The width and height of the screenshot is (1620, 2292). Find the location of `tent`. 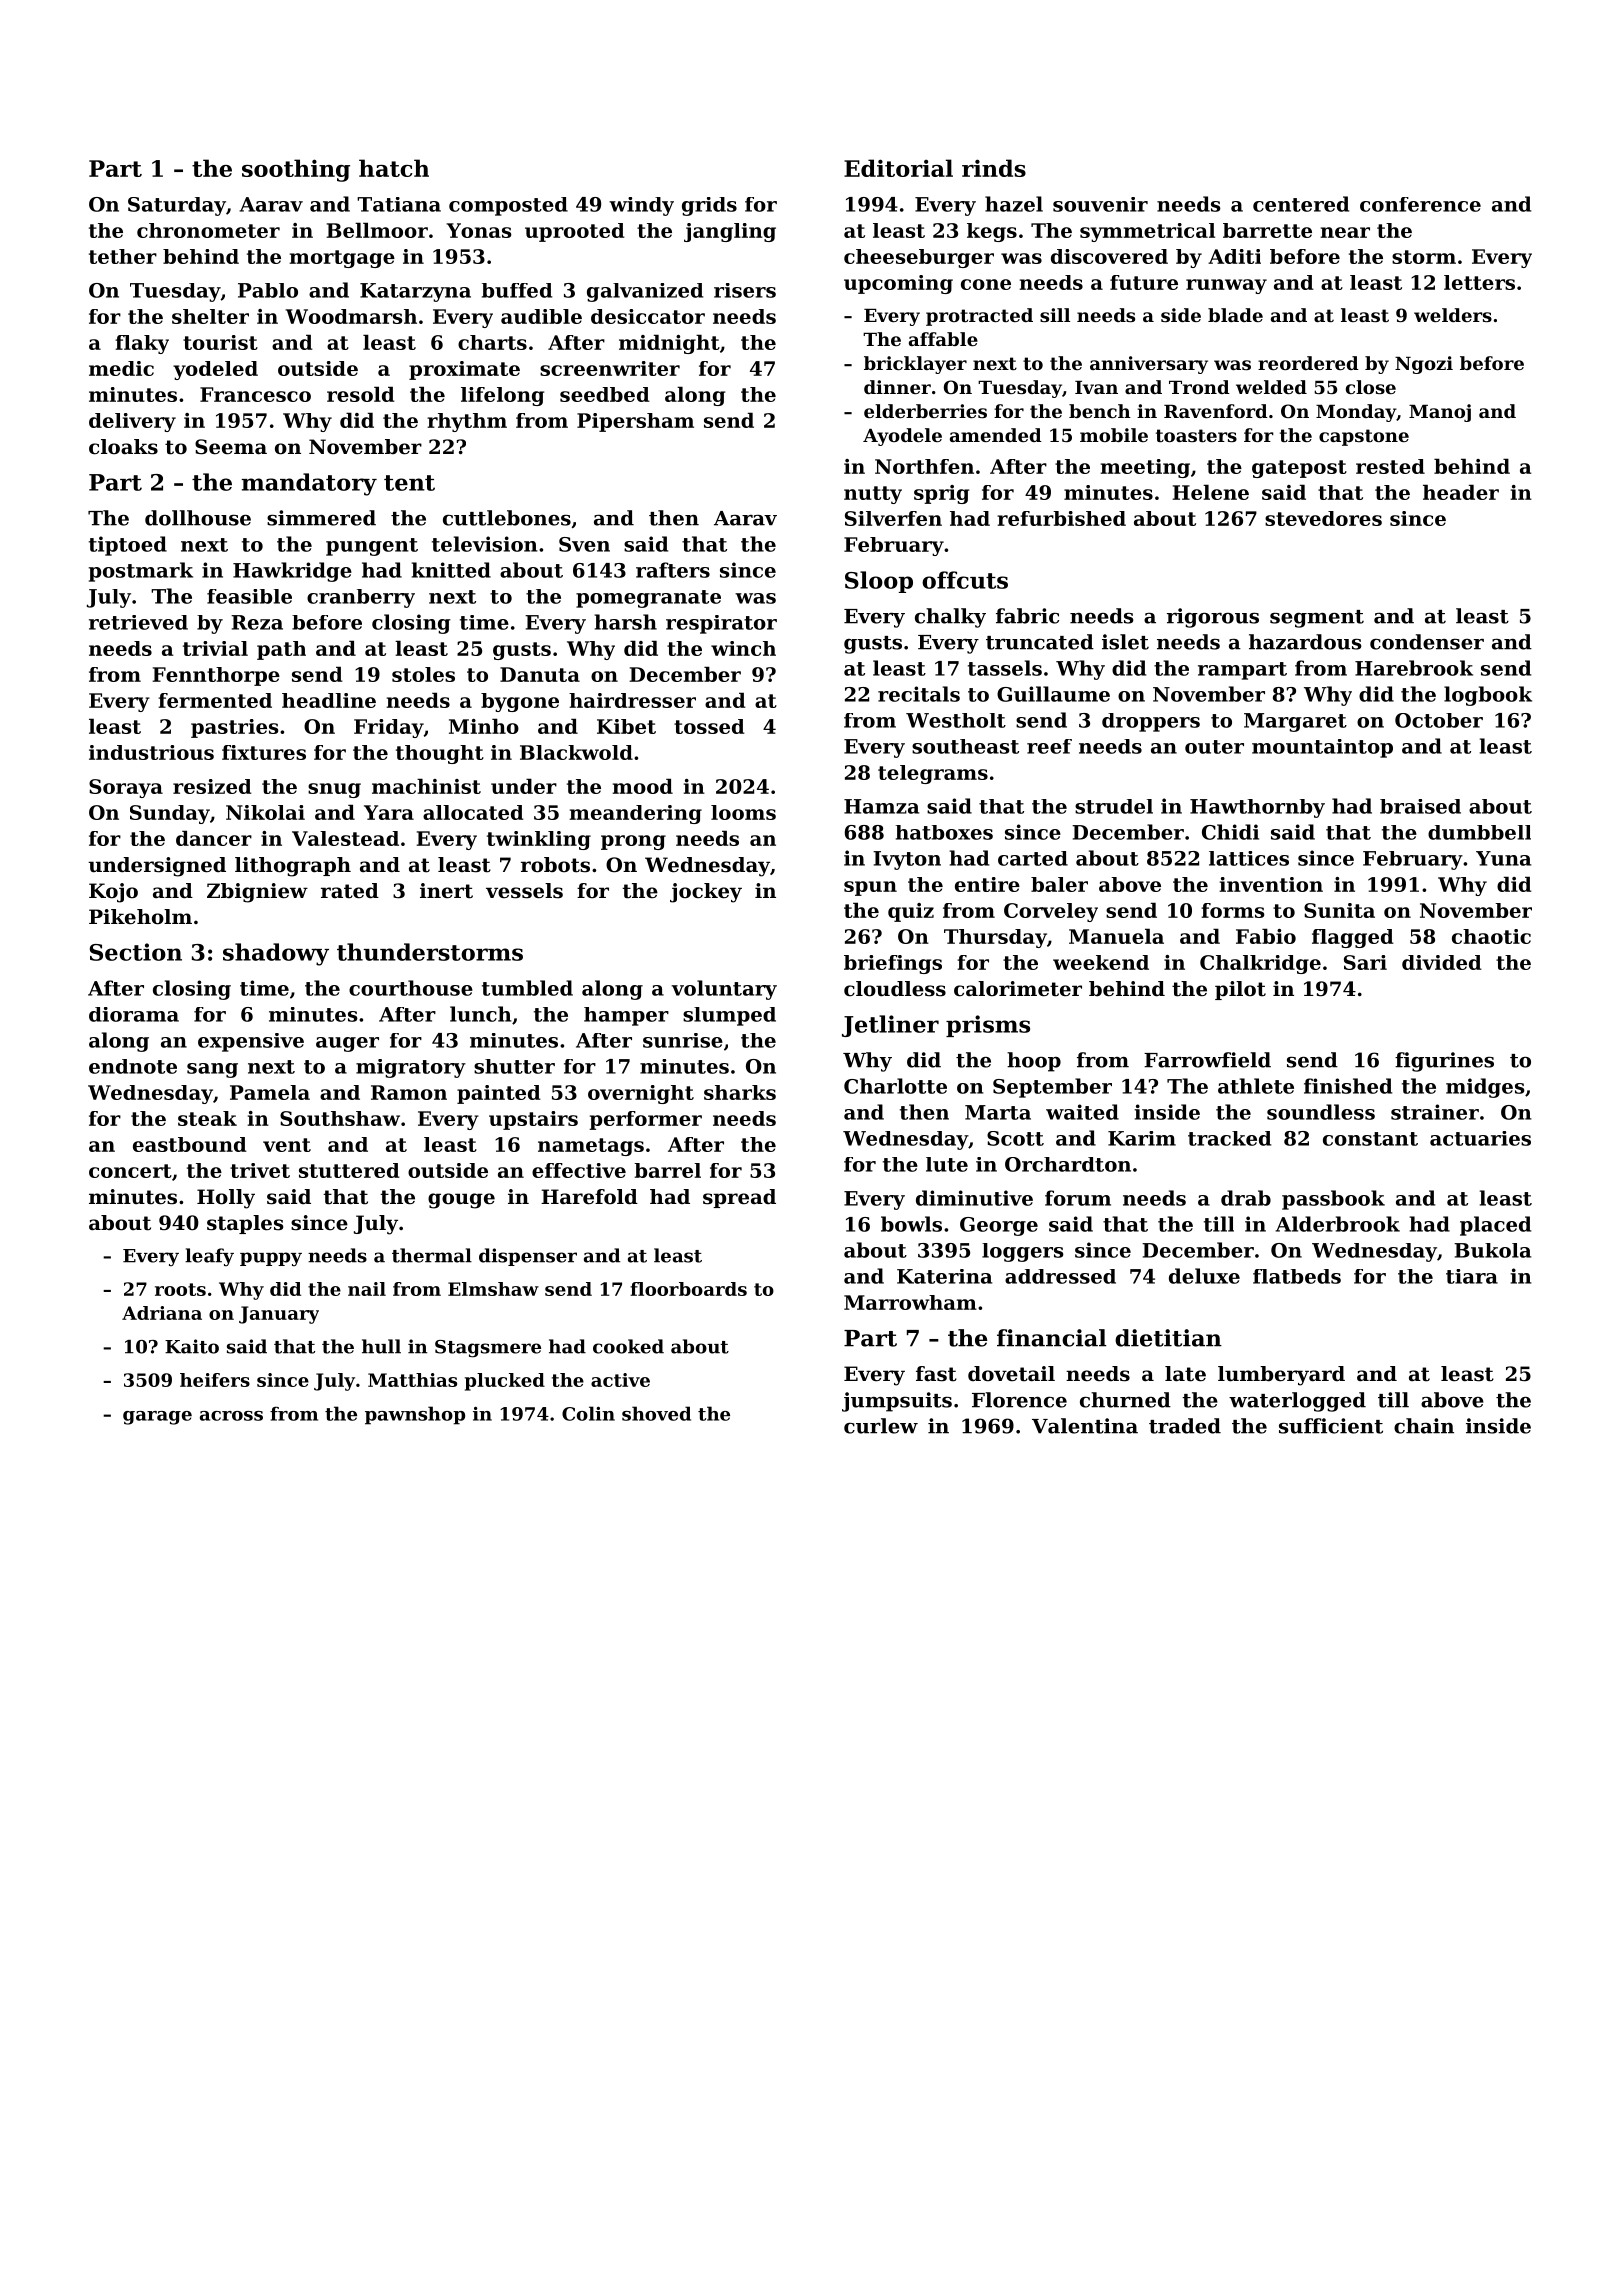

tent is located at coordinates (409, 483).
